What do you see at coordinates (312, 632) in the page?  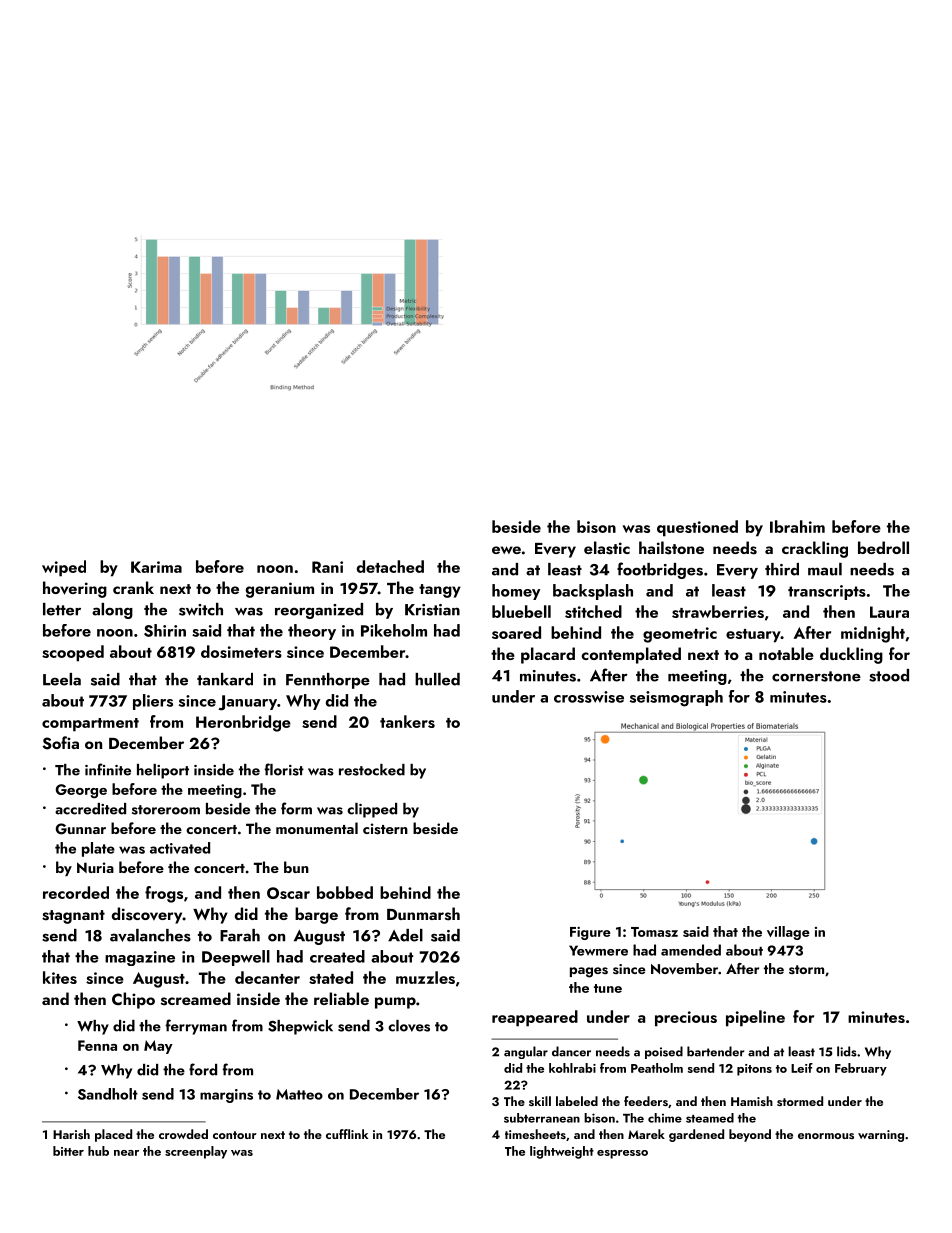 I see `theory` at bounding box center [312, 632].
